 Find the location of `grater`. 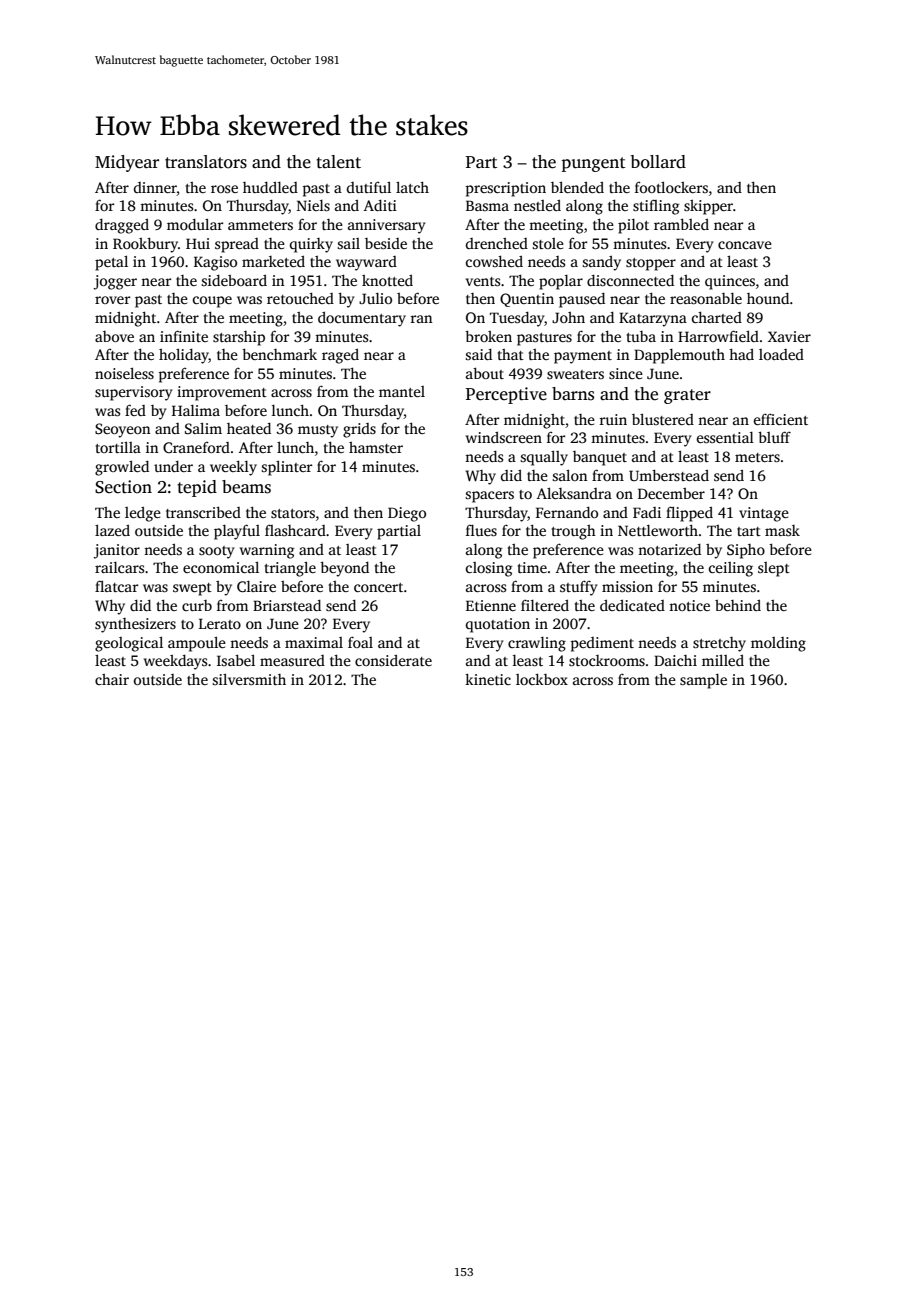

grater is located at coordinates (687, 396).
